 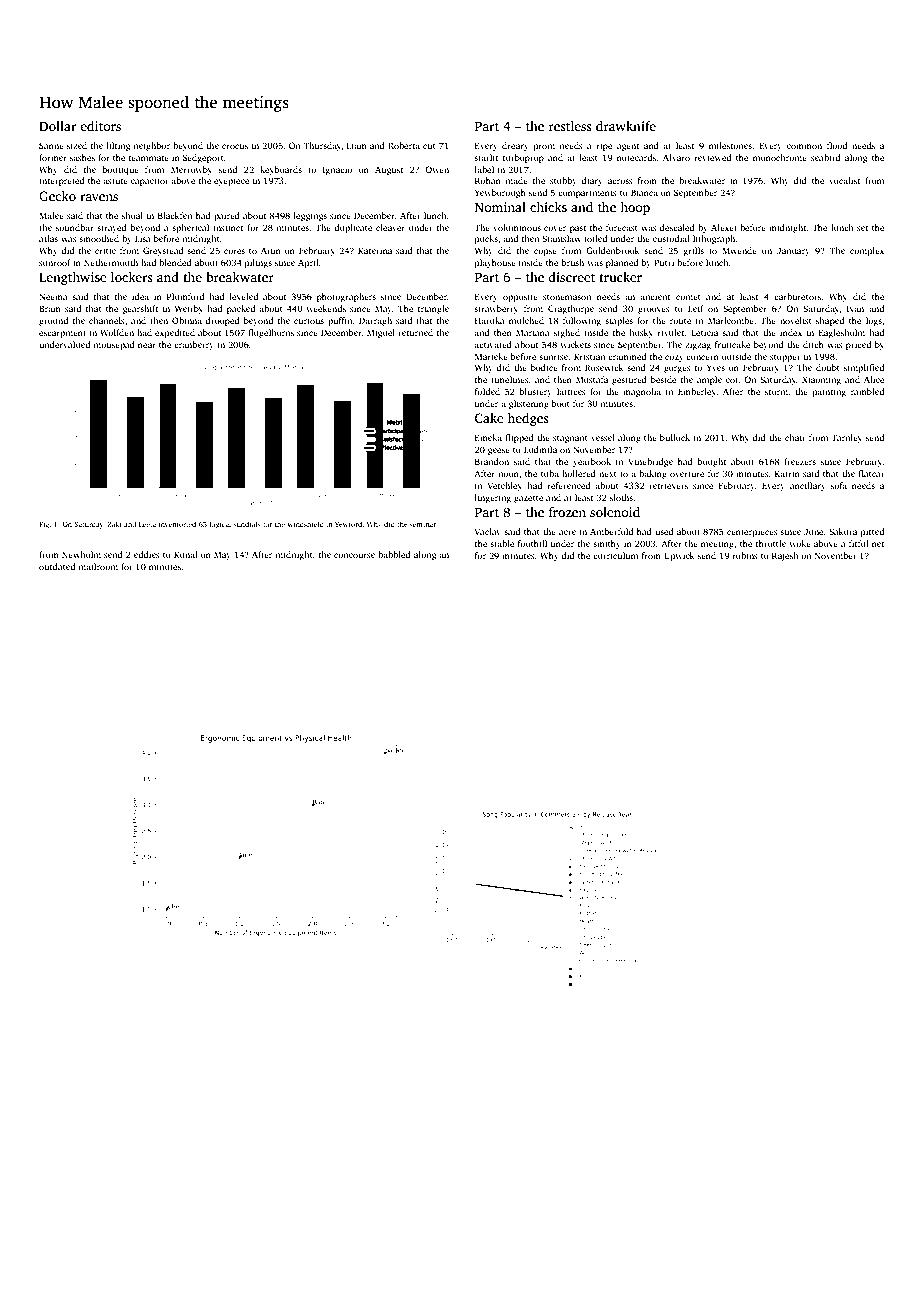 What do you see at coordinates (44, 525) in the image?
I see `Fig` at bounding box center [44, 525].
